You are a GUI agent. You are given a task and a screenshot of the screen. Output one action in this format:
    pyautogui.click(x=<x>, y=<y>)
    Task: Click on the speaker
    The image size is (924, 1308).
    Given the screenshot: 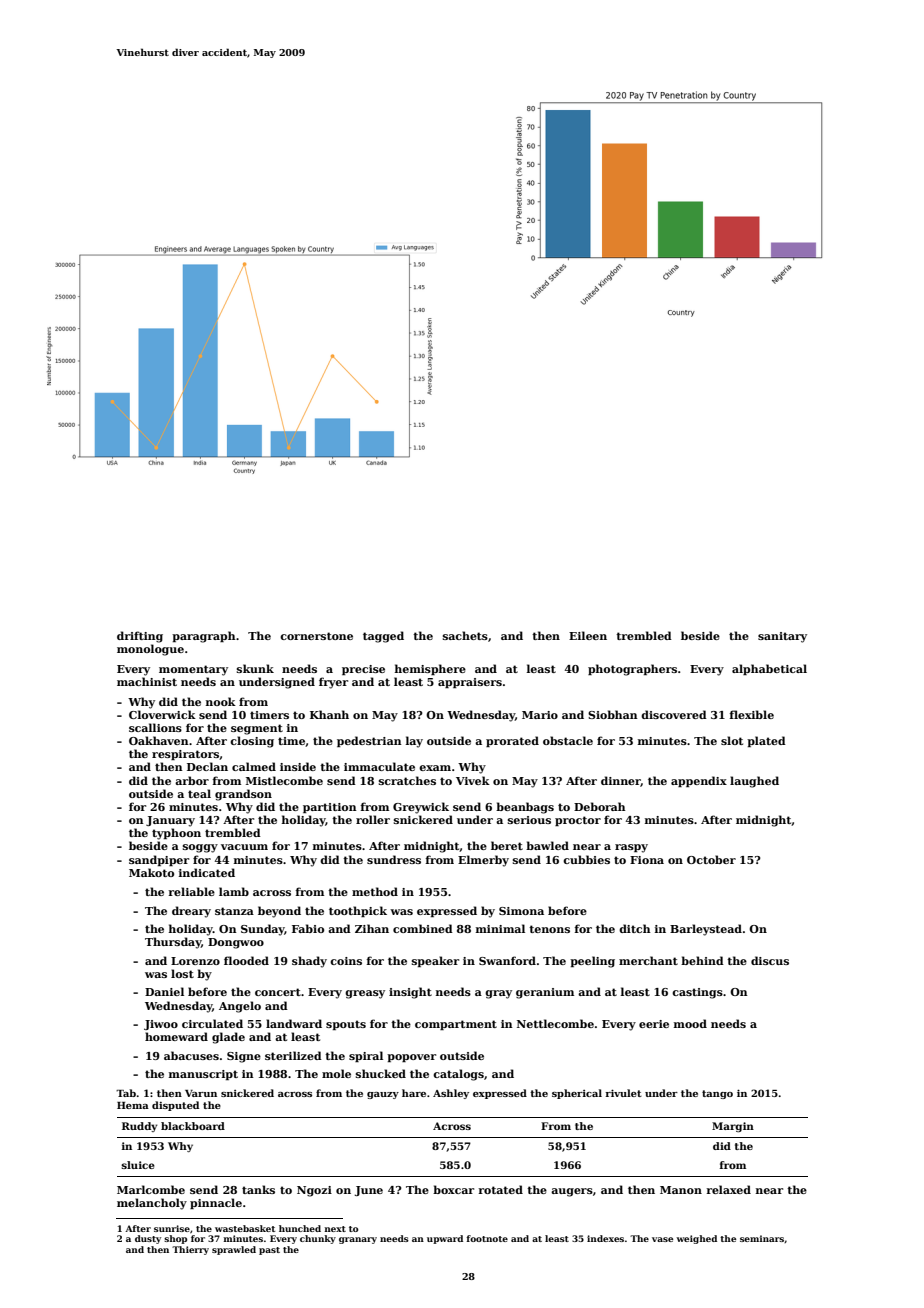 What is the action you would take?
    pyautogui.click(x=435, y=961)
